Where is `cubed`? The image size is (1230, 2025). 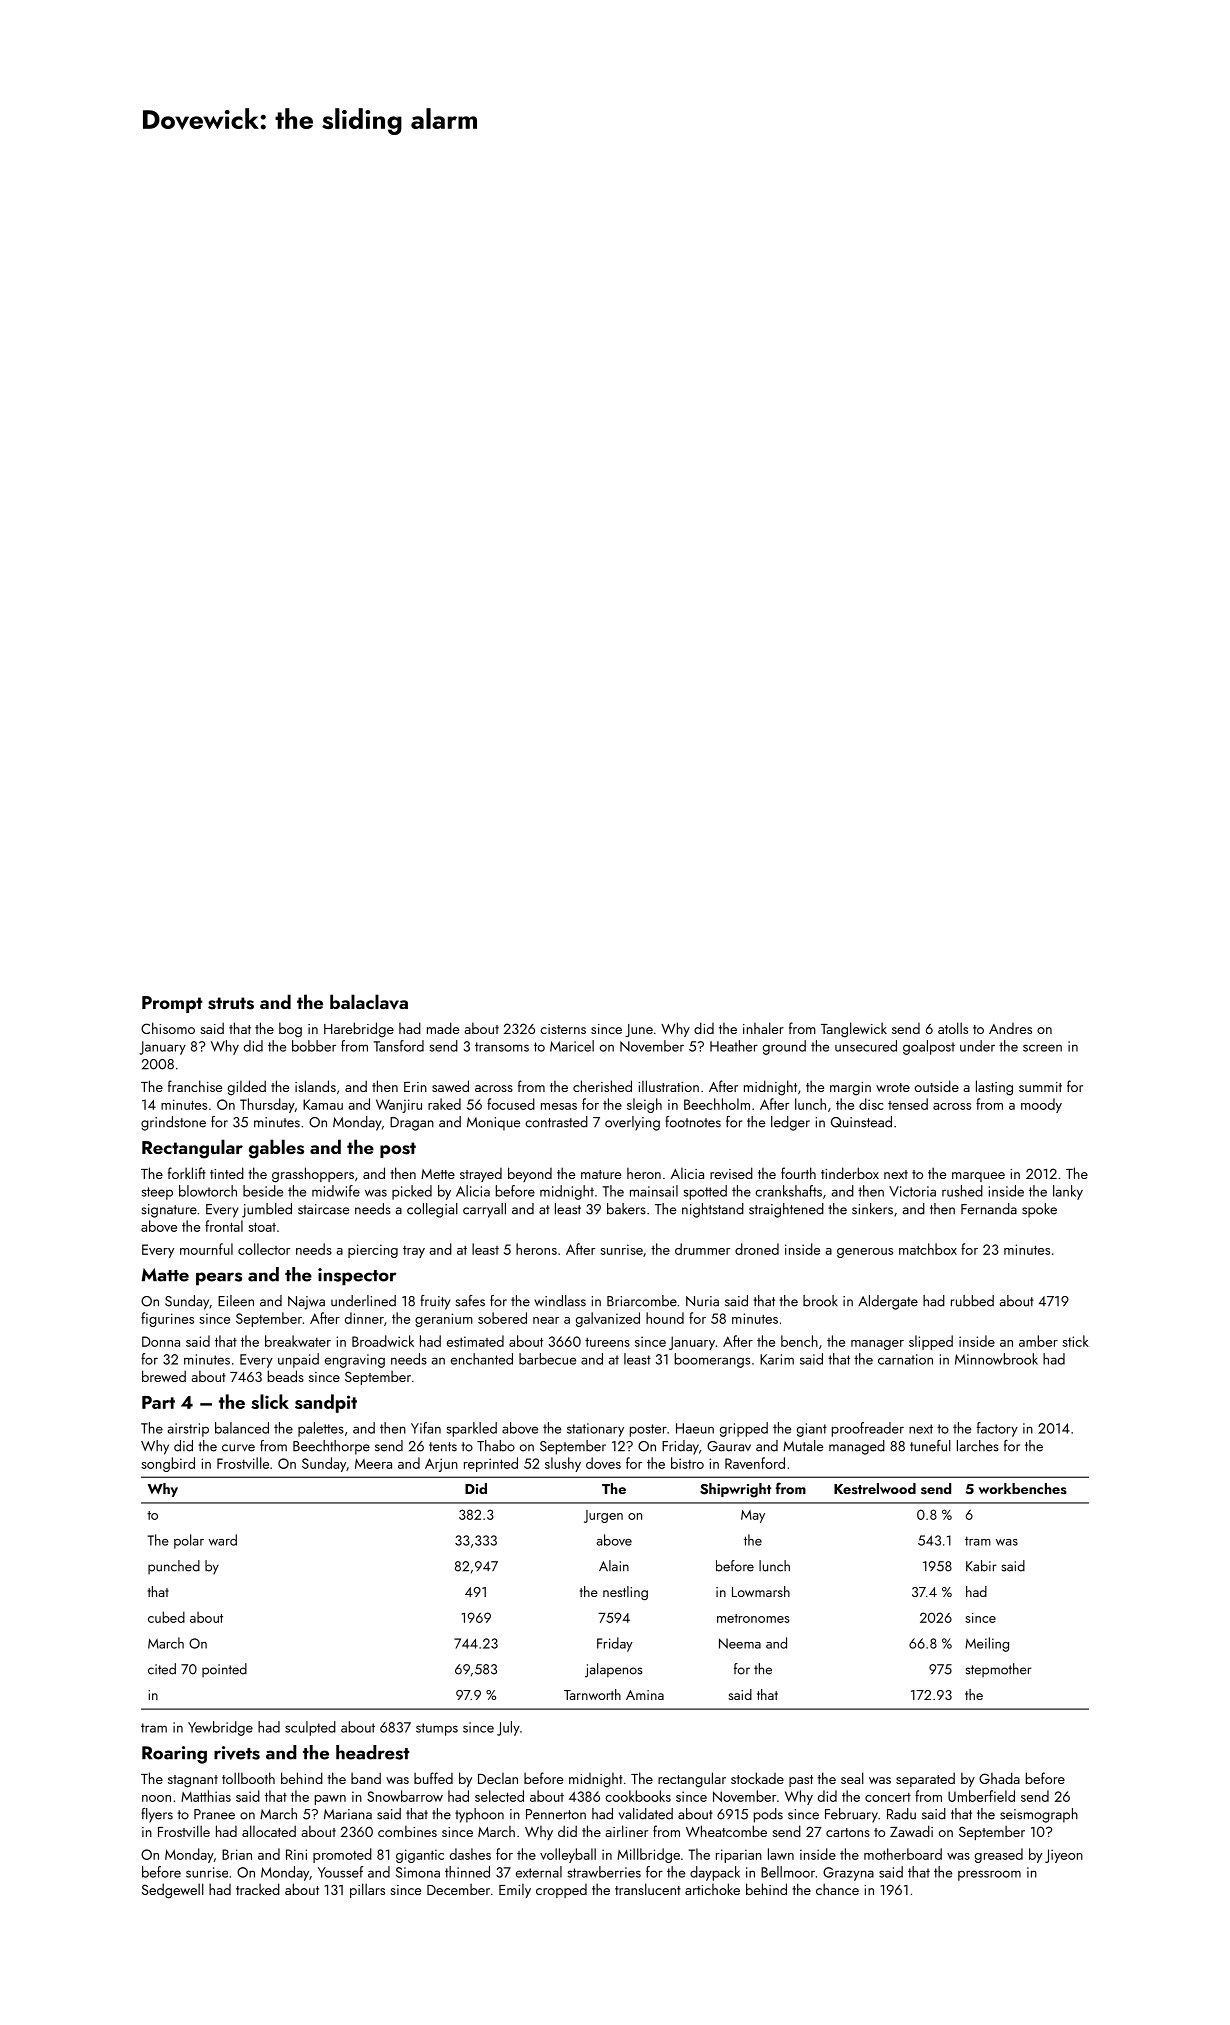
cubed is located at coordinates (166, 1617).
